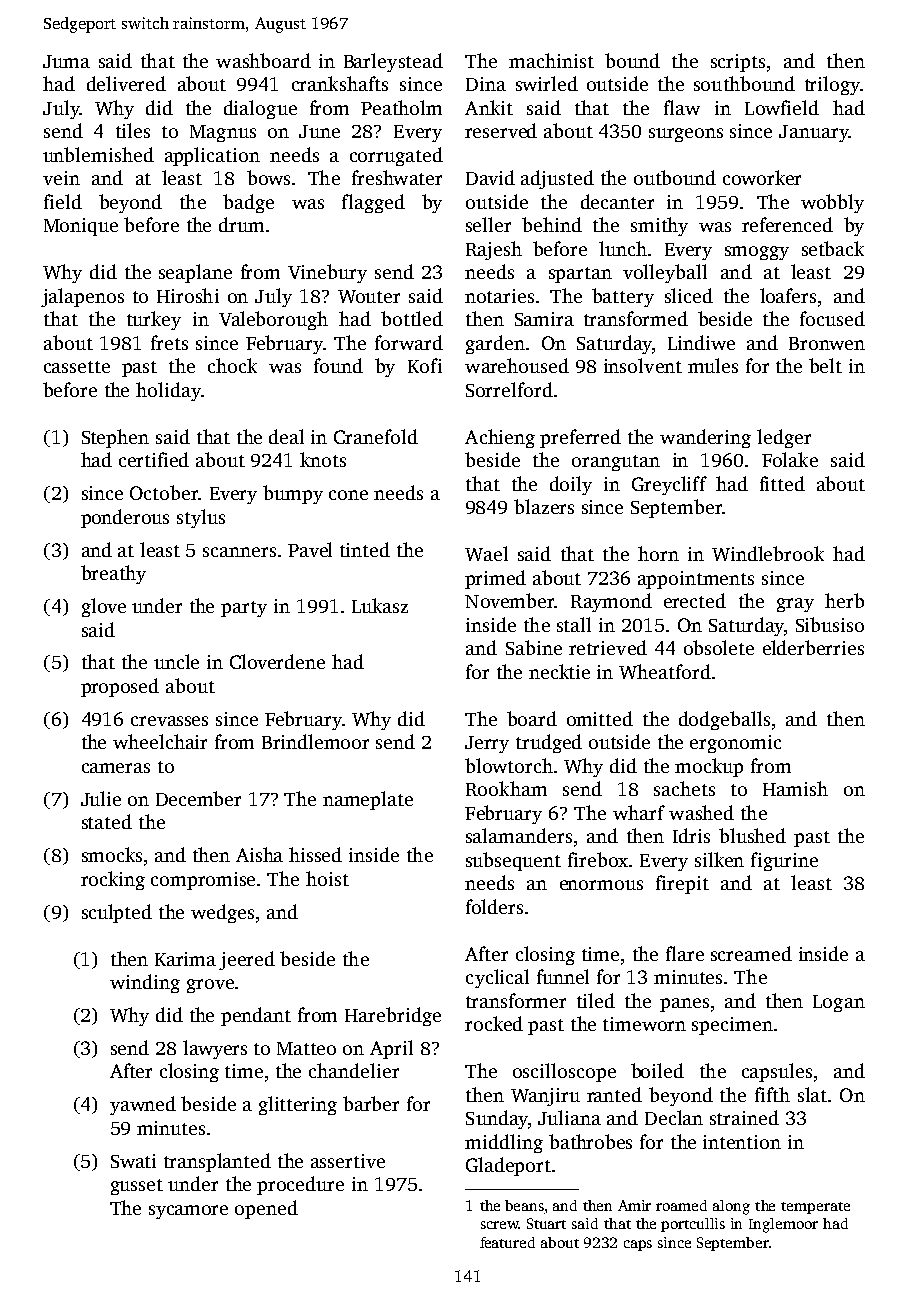 The height and width of the page is (1316, 908). I want to click on unblemished, so click(98, 154).
